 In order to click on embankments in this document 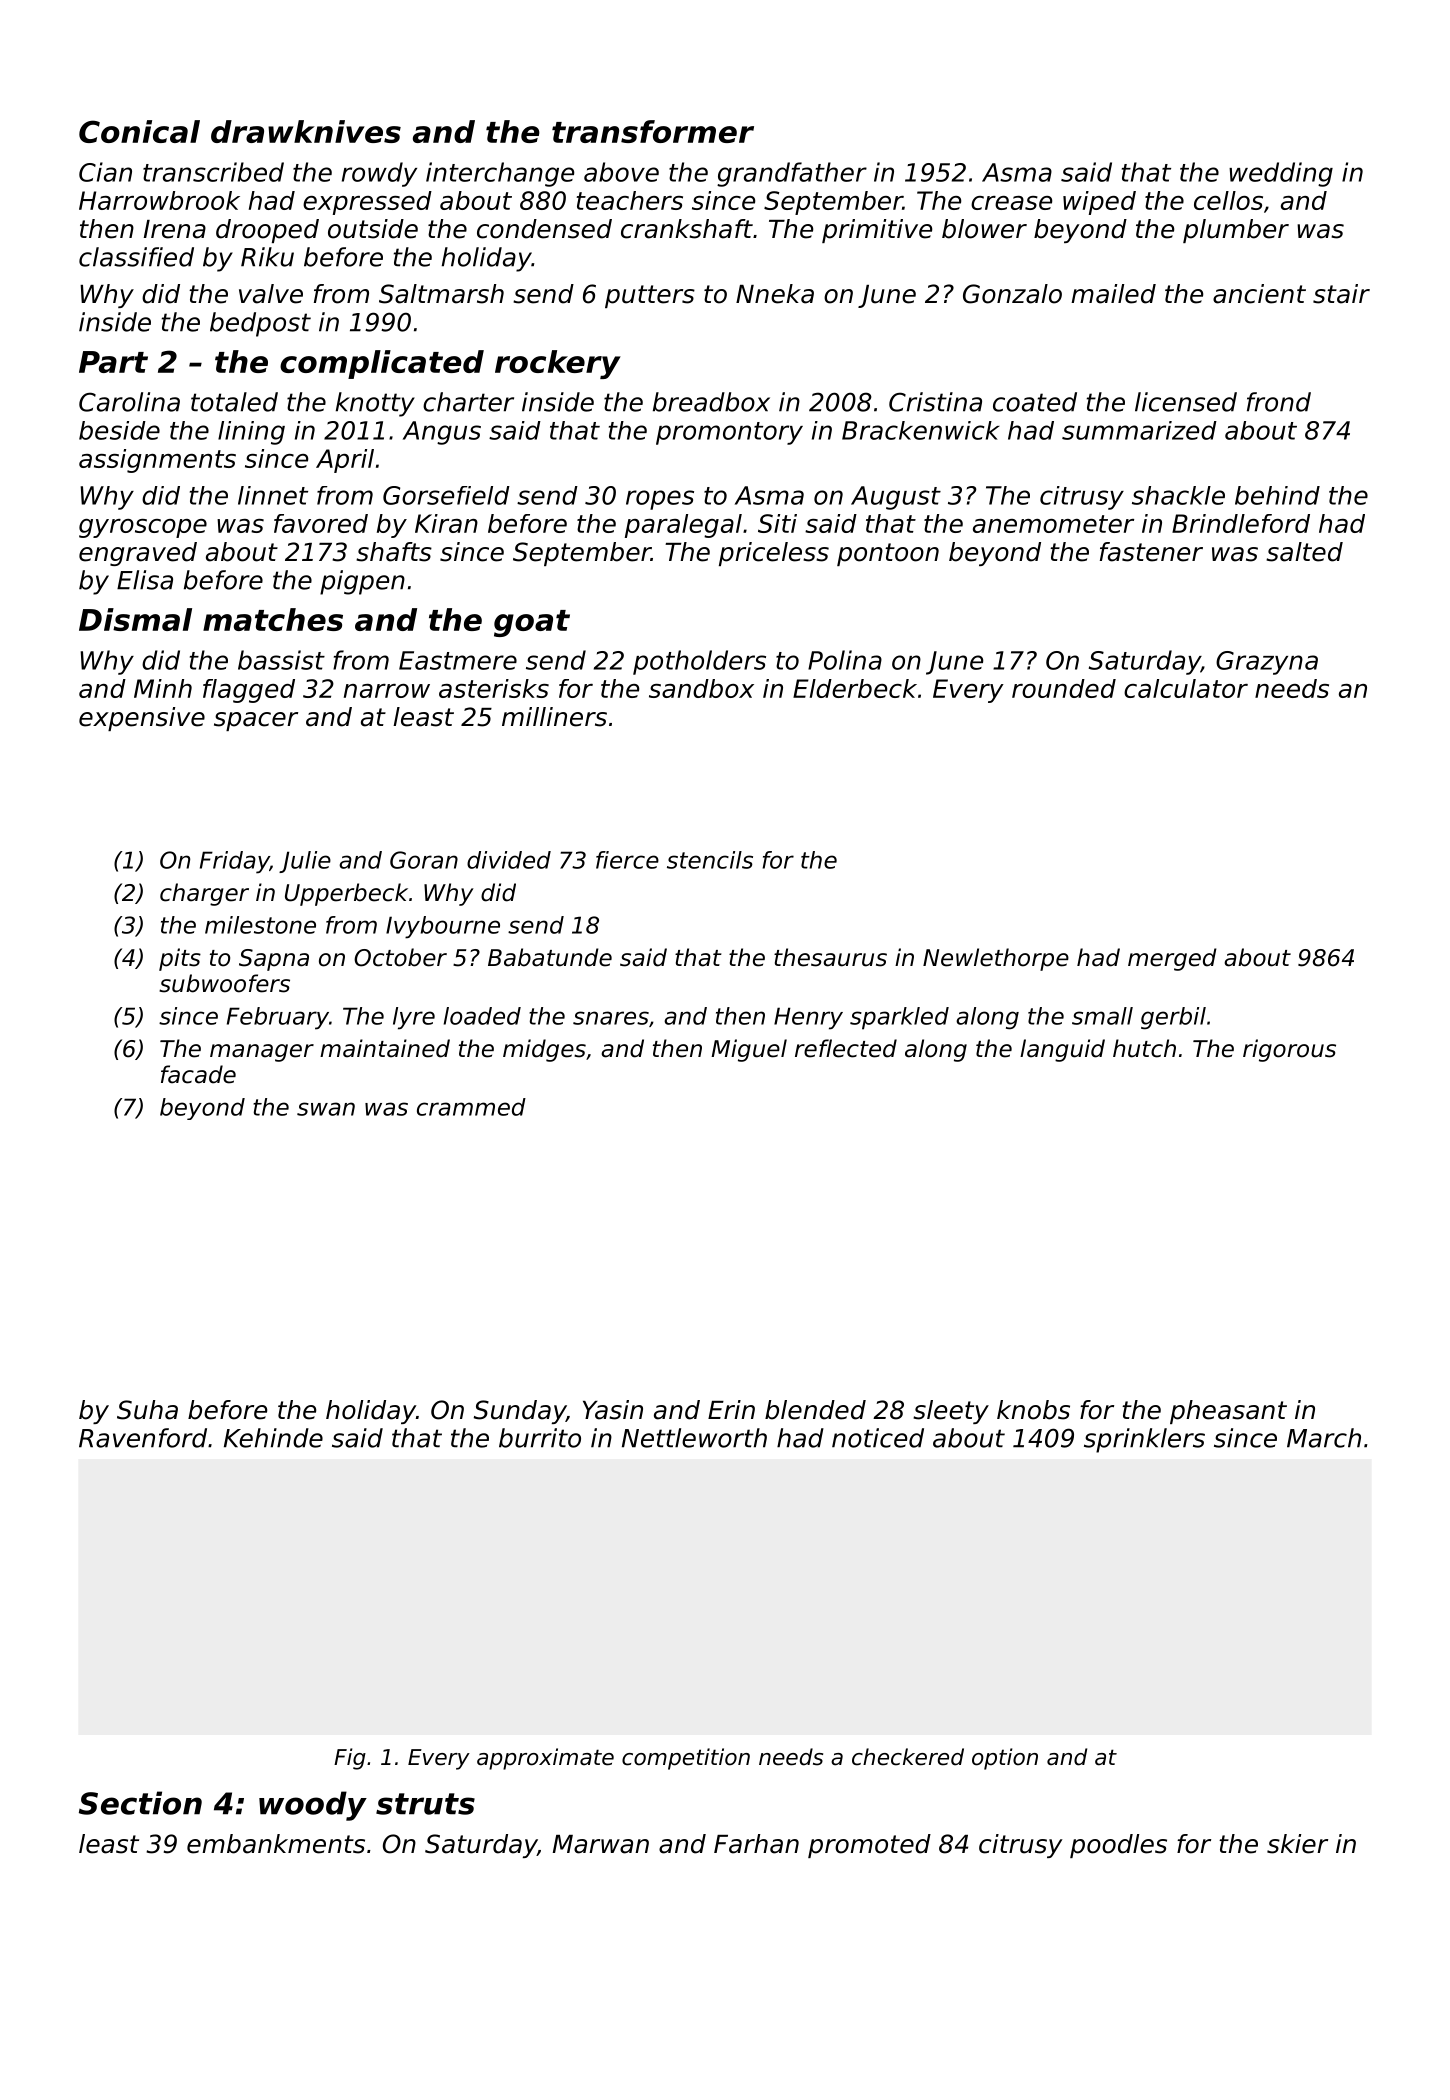, I will do `click(276, 1844)`.
